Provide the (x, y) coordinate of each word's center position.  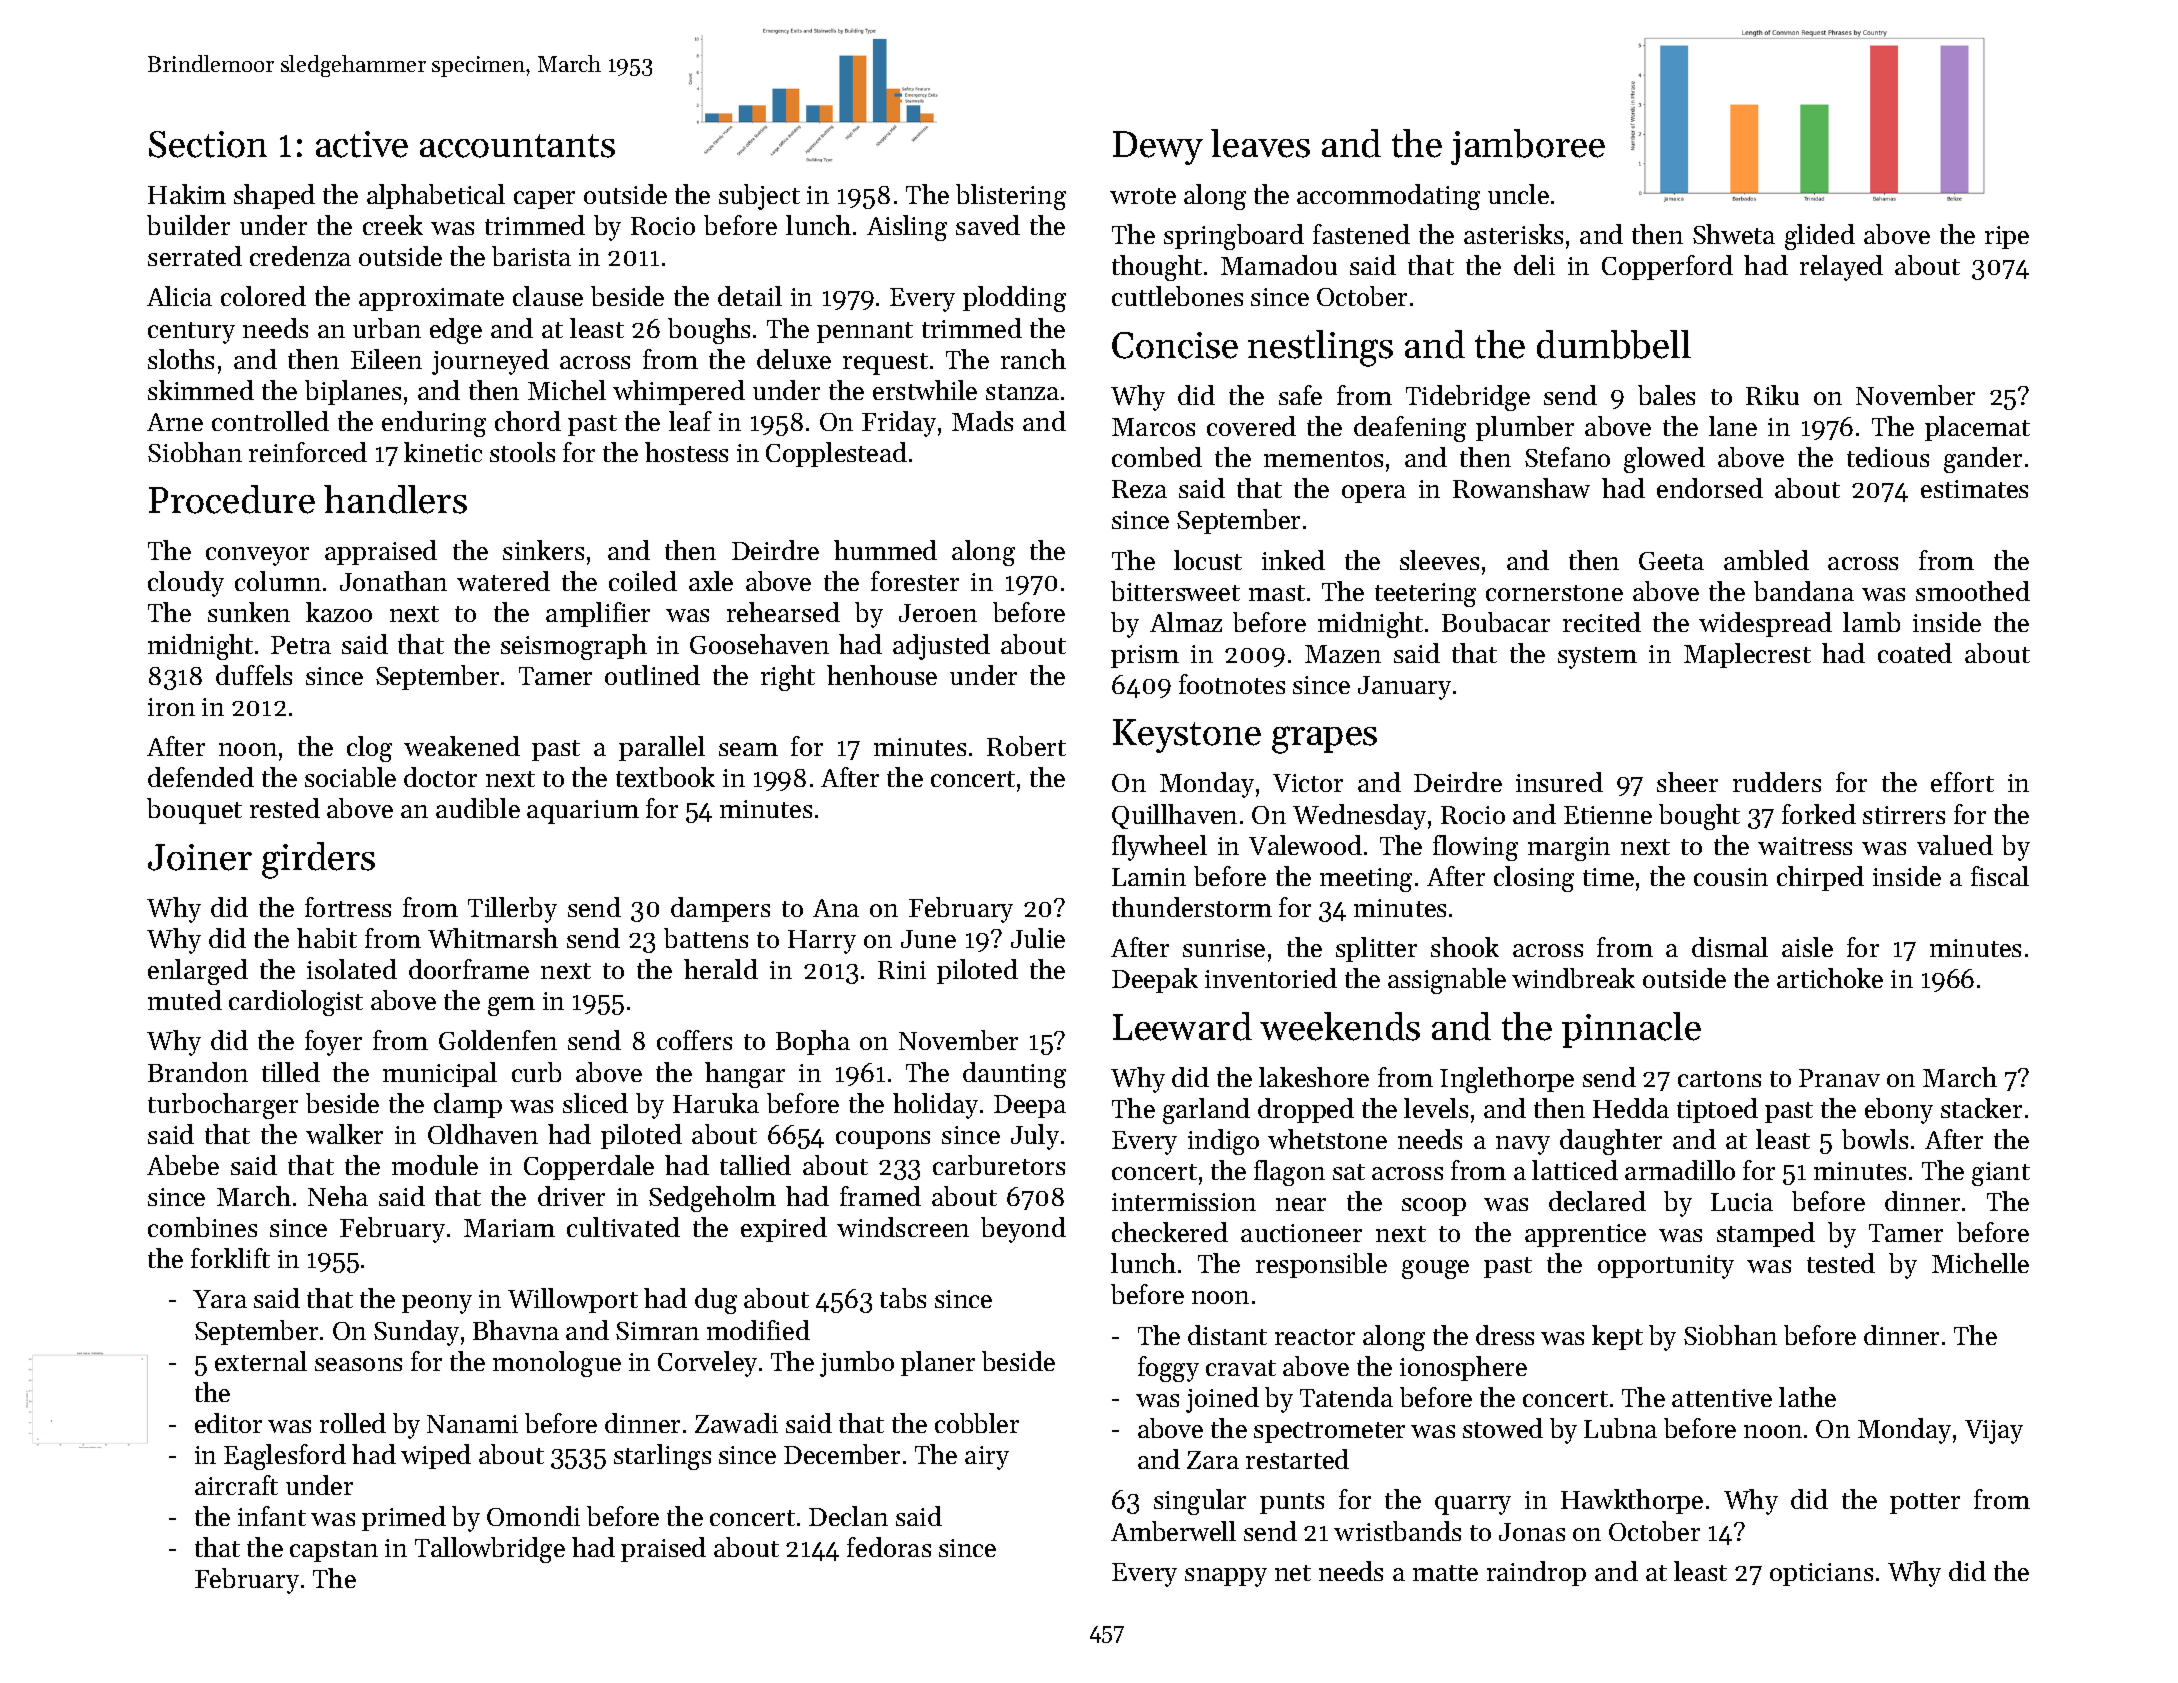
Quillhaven (1174, 816)
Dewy (1158, 148)
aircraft (236, 1485)
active (362, 144)
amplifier (598, 614)
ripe (2007, 237)
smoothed (1973, 591)
